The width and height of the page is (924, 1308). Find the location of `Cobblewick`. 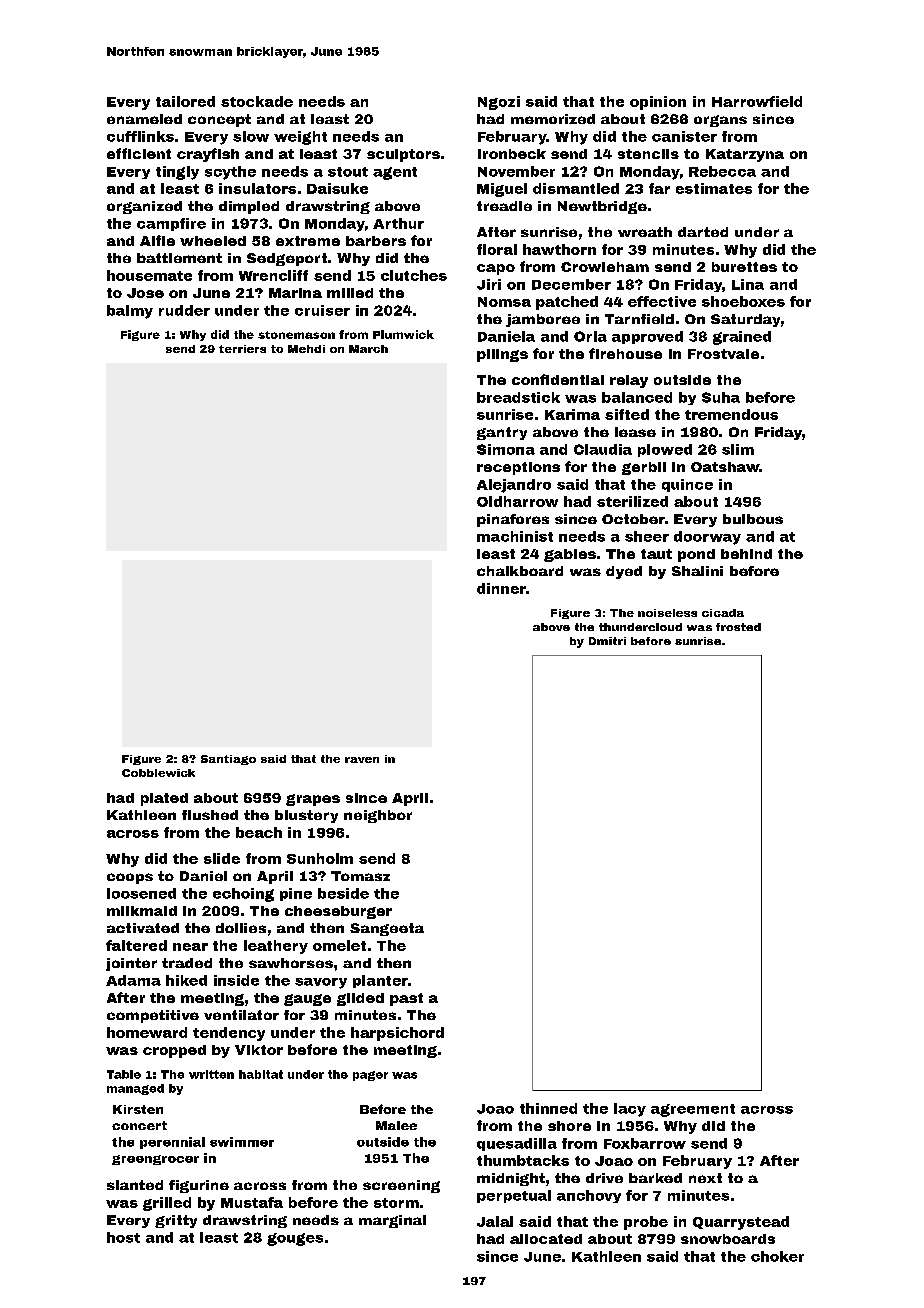

Cobblewick is located at coordinates (158, 773).
